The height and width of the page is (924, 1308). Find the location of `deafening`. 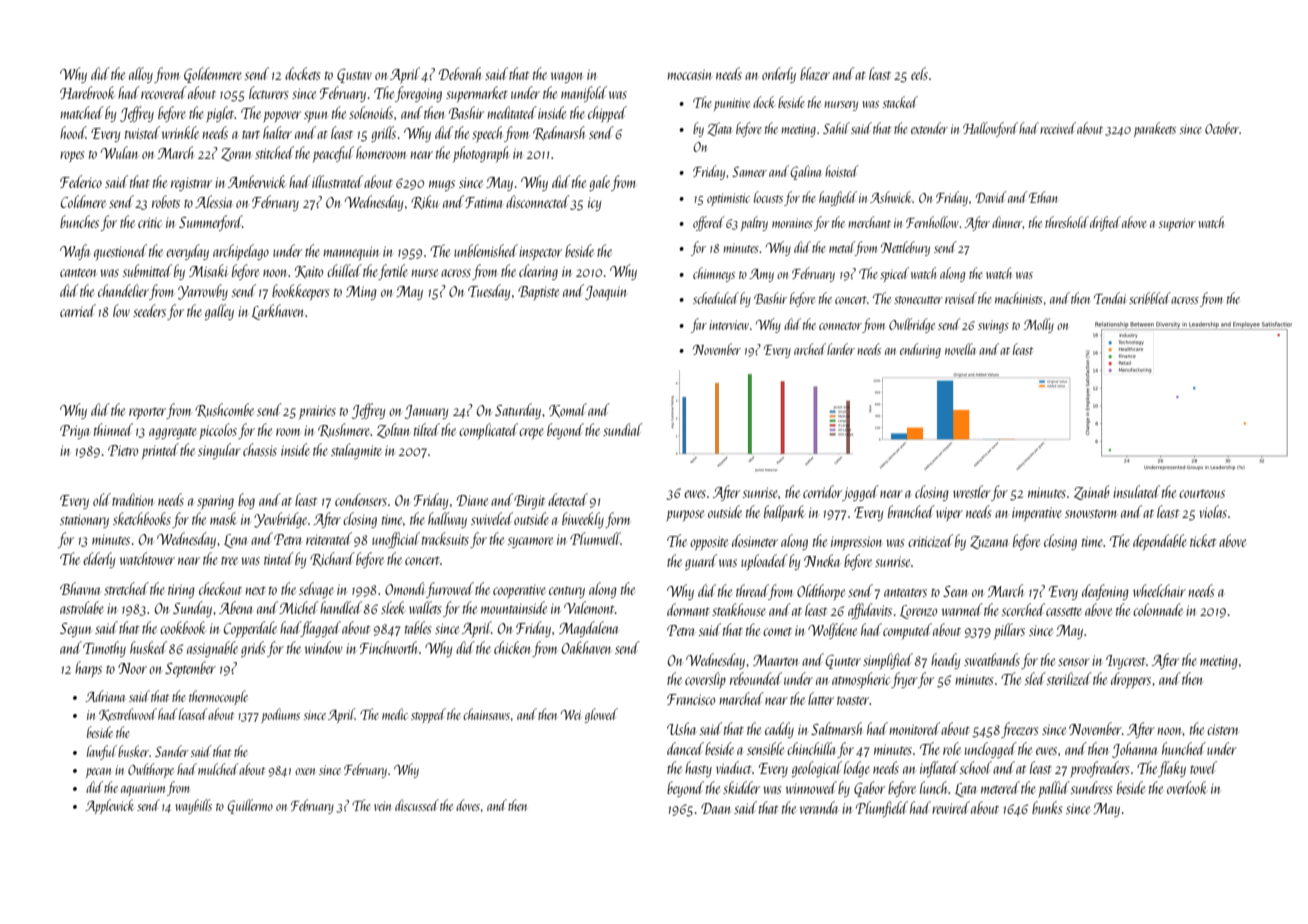

deafening is located at coordinates (1105, 592).
